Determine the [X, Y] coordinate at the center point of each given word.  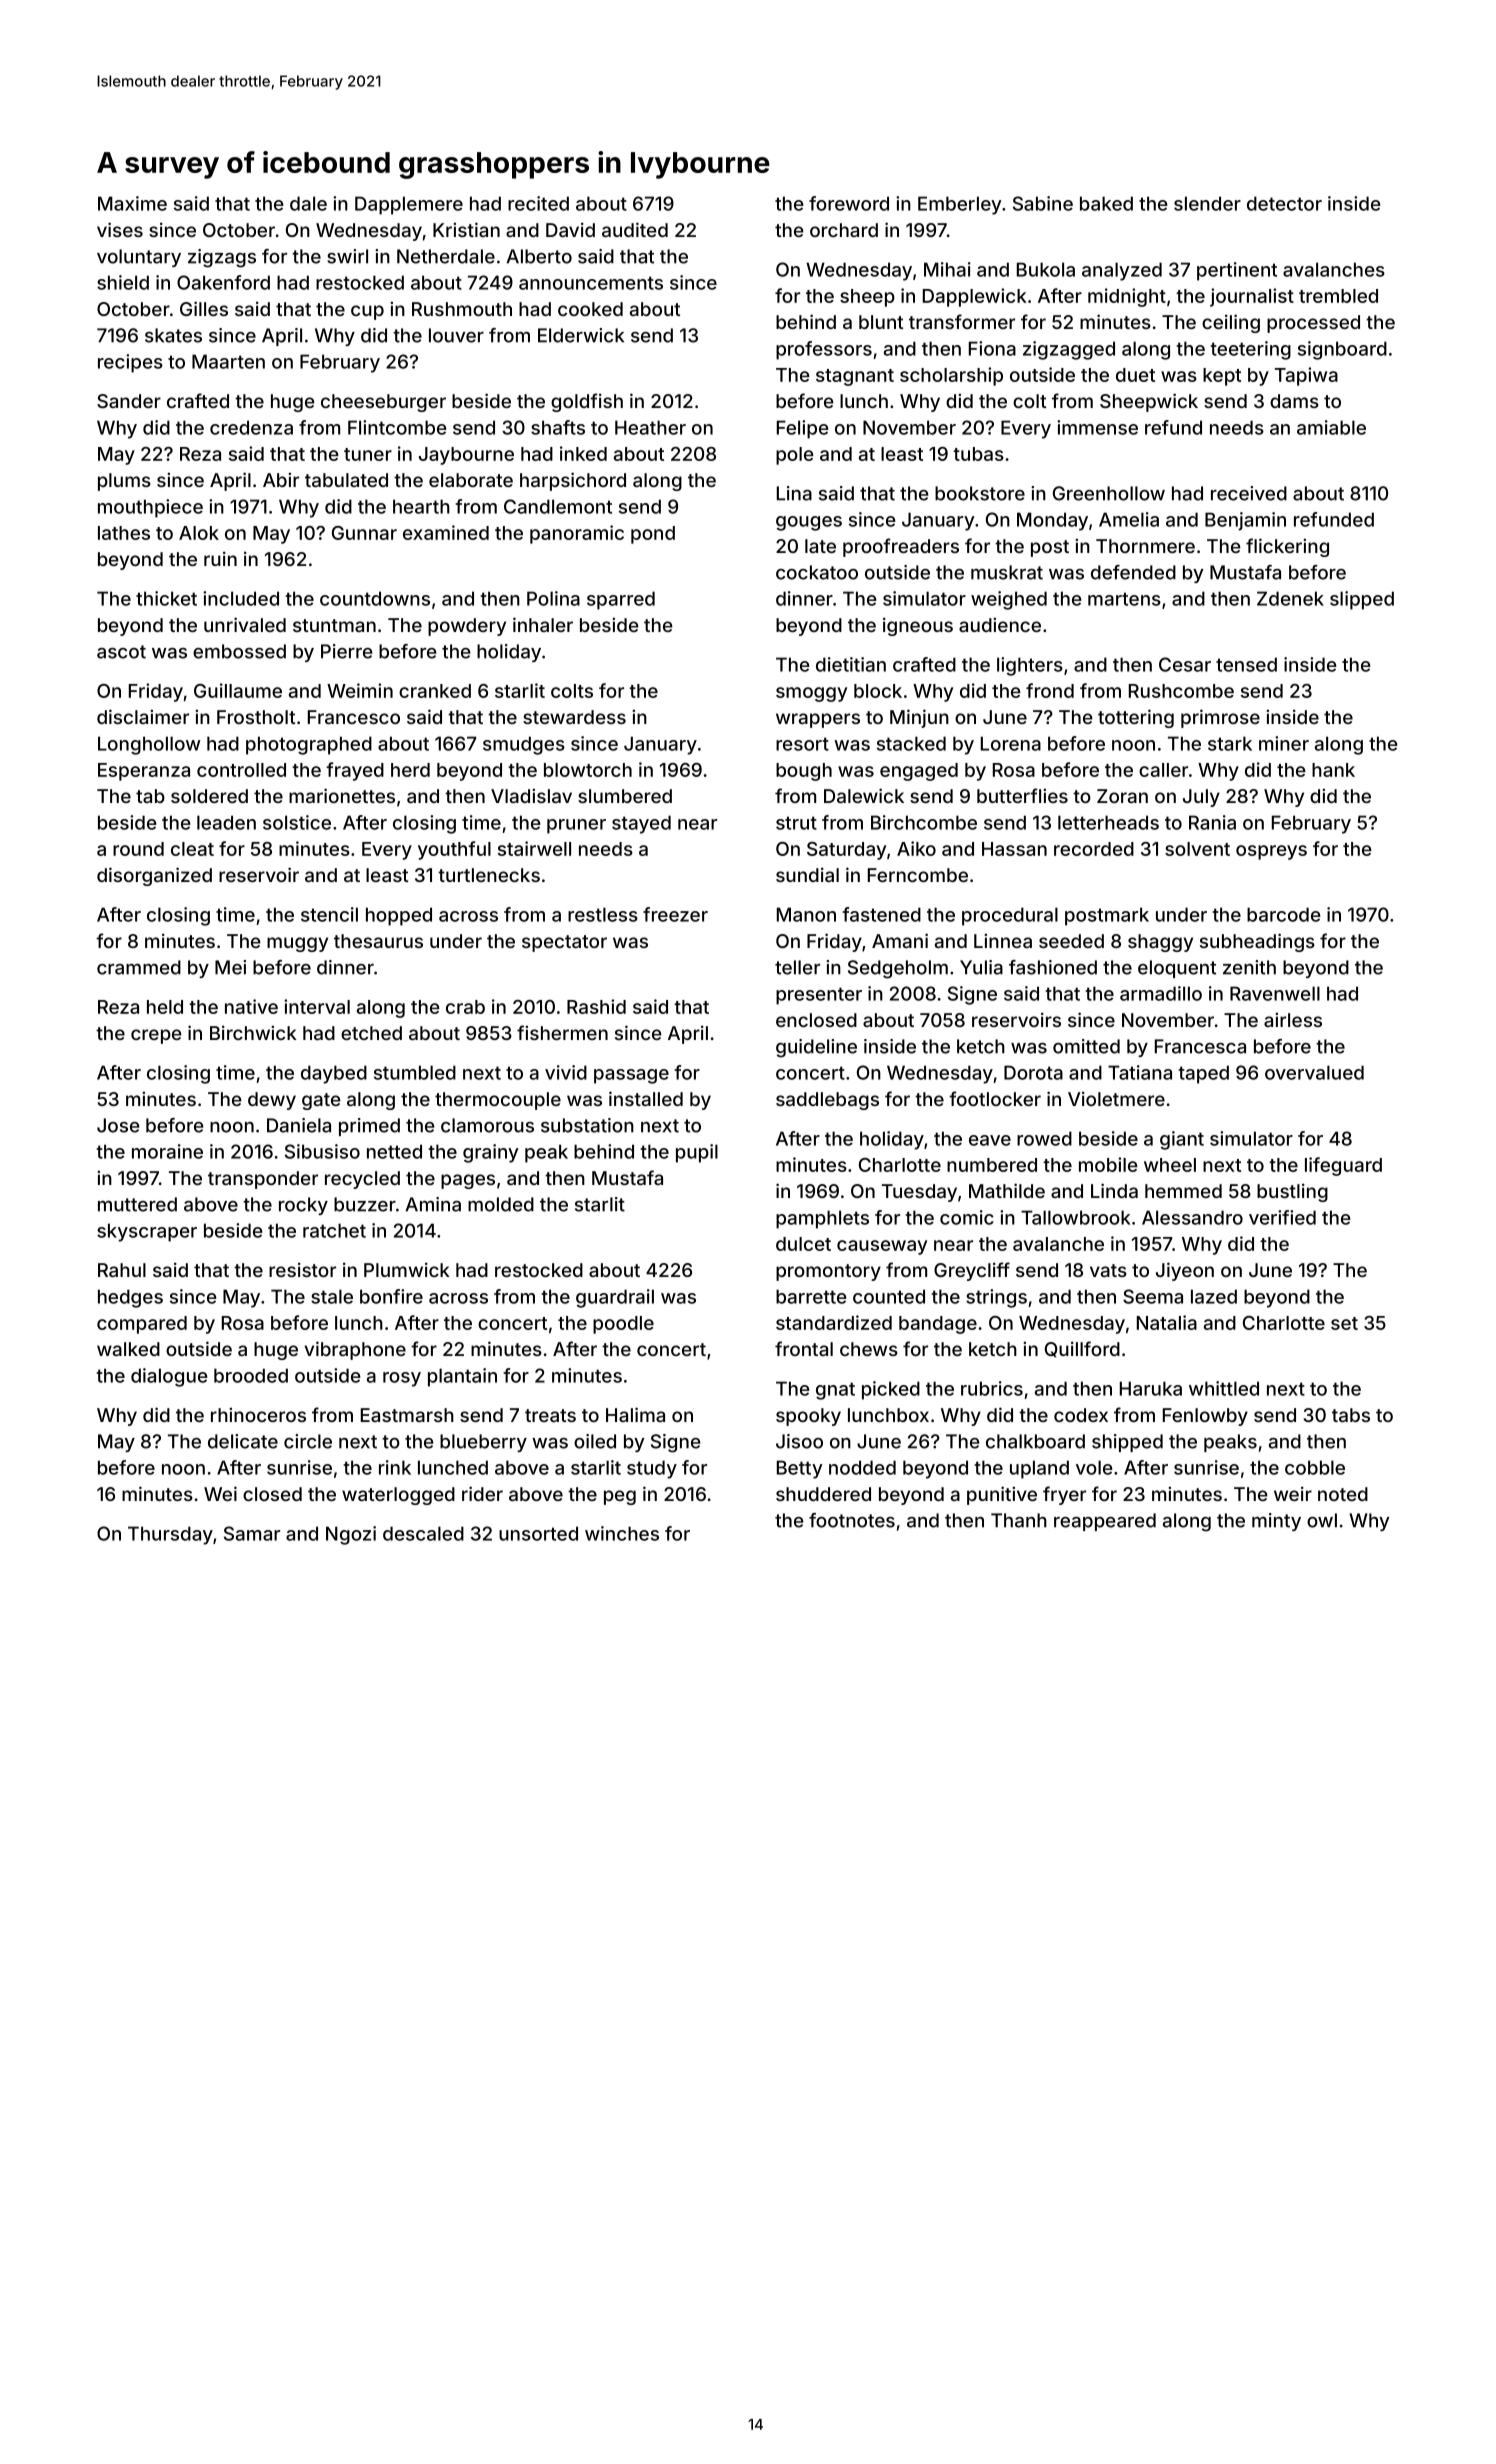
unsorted [538, 1533]
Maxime [132, 203]
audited [635, 229]
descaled [423, 1533]
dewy [272, 1101]
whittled [1224, 1388]
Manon [806, 914]
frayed [355, 771]
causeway [882, 1247]
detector [1284, 203]
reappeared [1105, 1522]
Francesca [1200, 1046]
